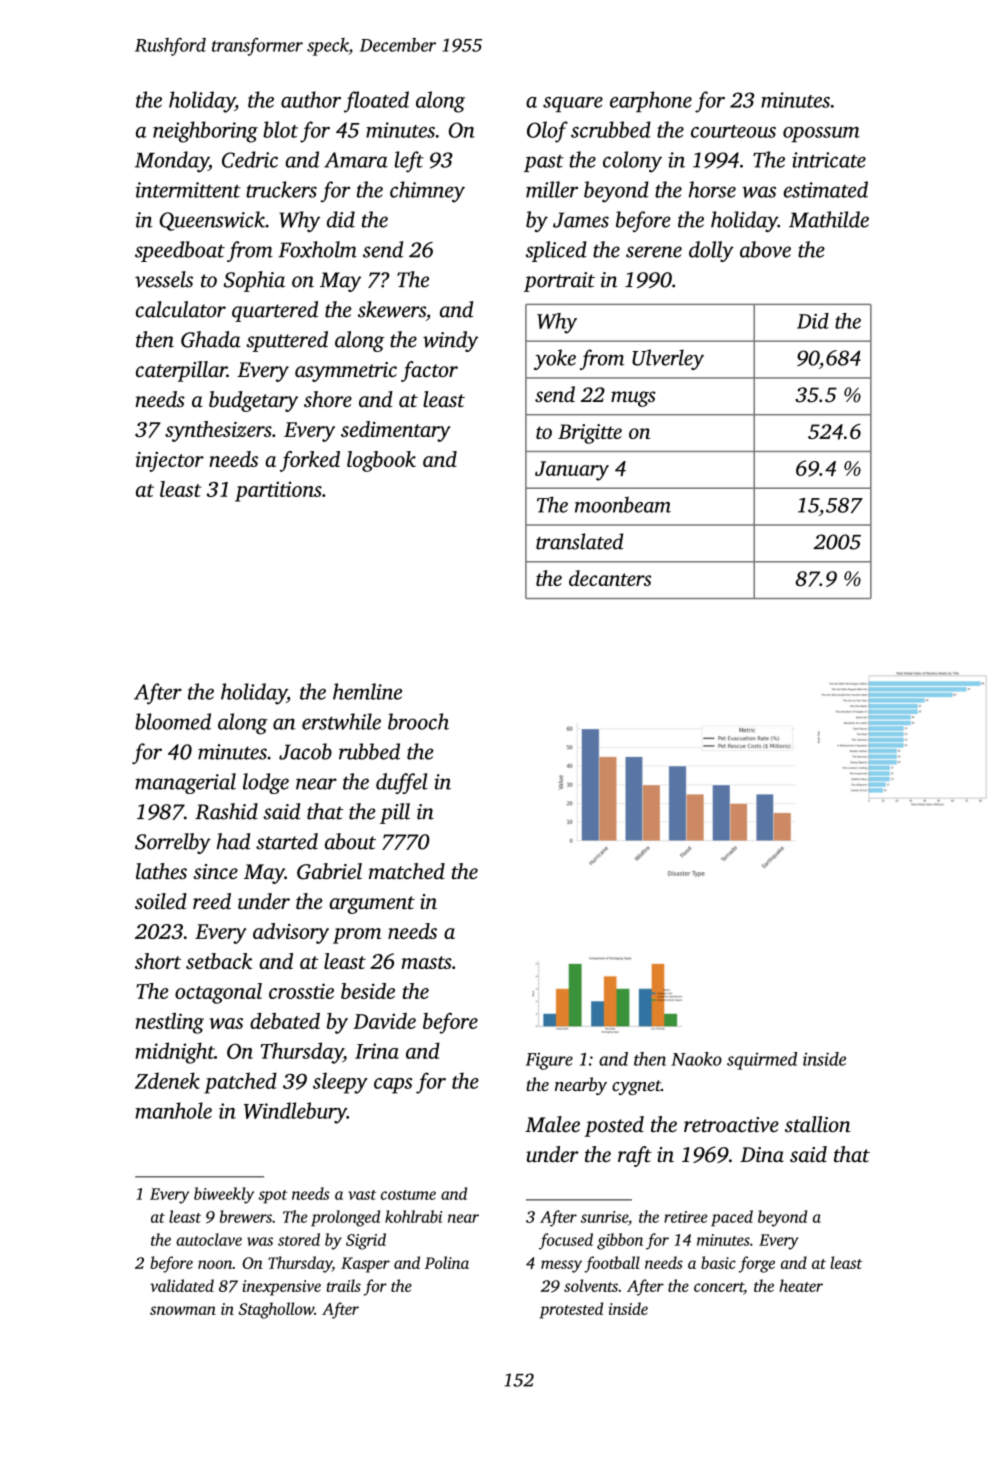 Image resolution: width=1006 pixels, height=1458 pixels. What do you see at coordinates (205, 132) in the screenshot?
I see `neighboring` at bounding box center [205, 132].
